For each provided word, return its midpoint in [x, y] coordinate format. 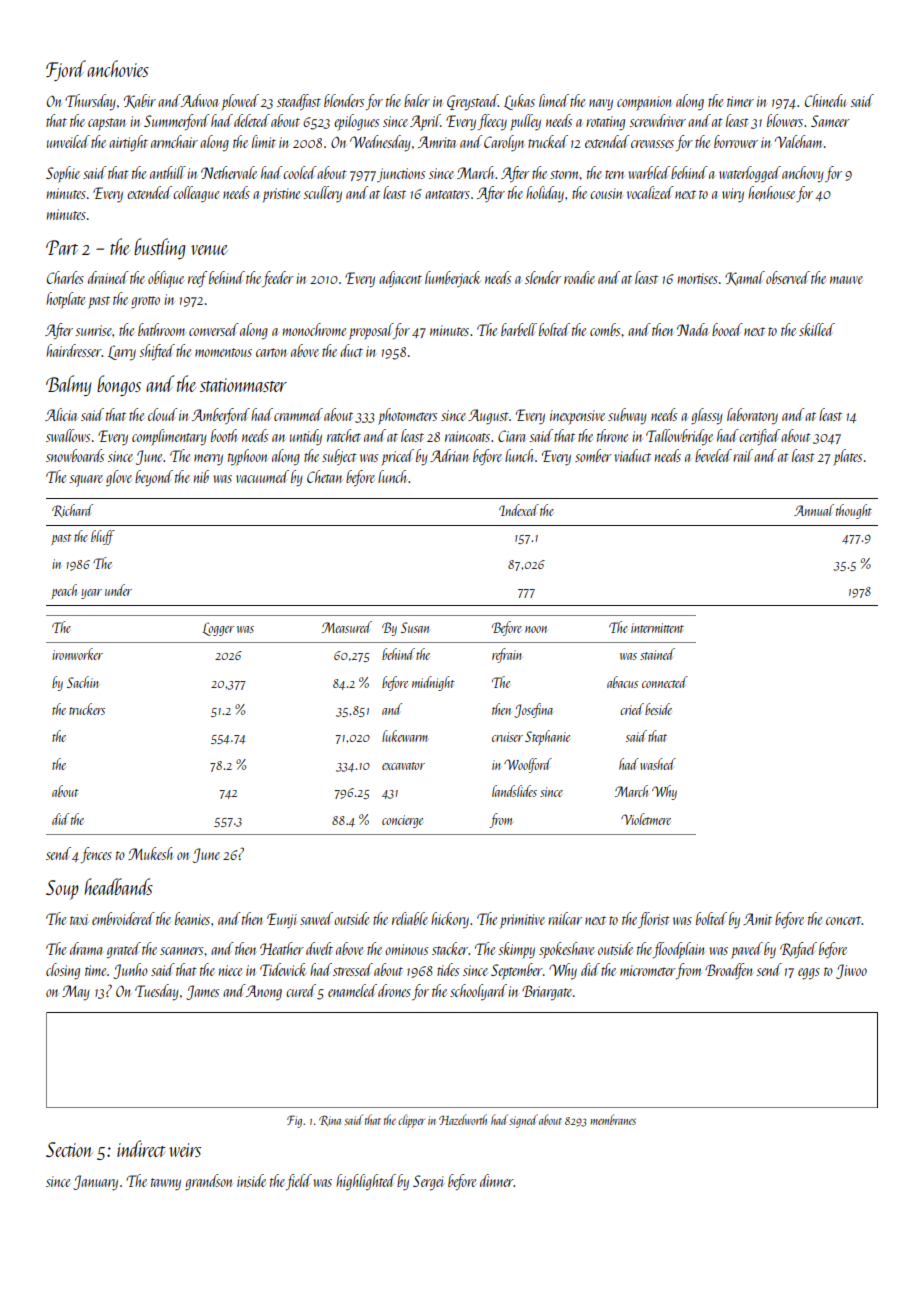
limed [554, 100]
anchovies [118, 68]
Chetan [324, 476]
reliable [410, 918]
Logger [218, 629]
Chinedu [825, 100]
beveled [713, 455]
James [202, 992]
